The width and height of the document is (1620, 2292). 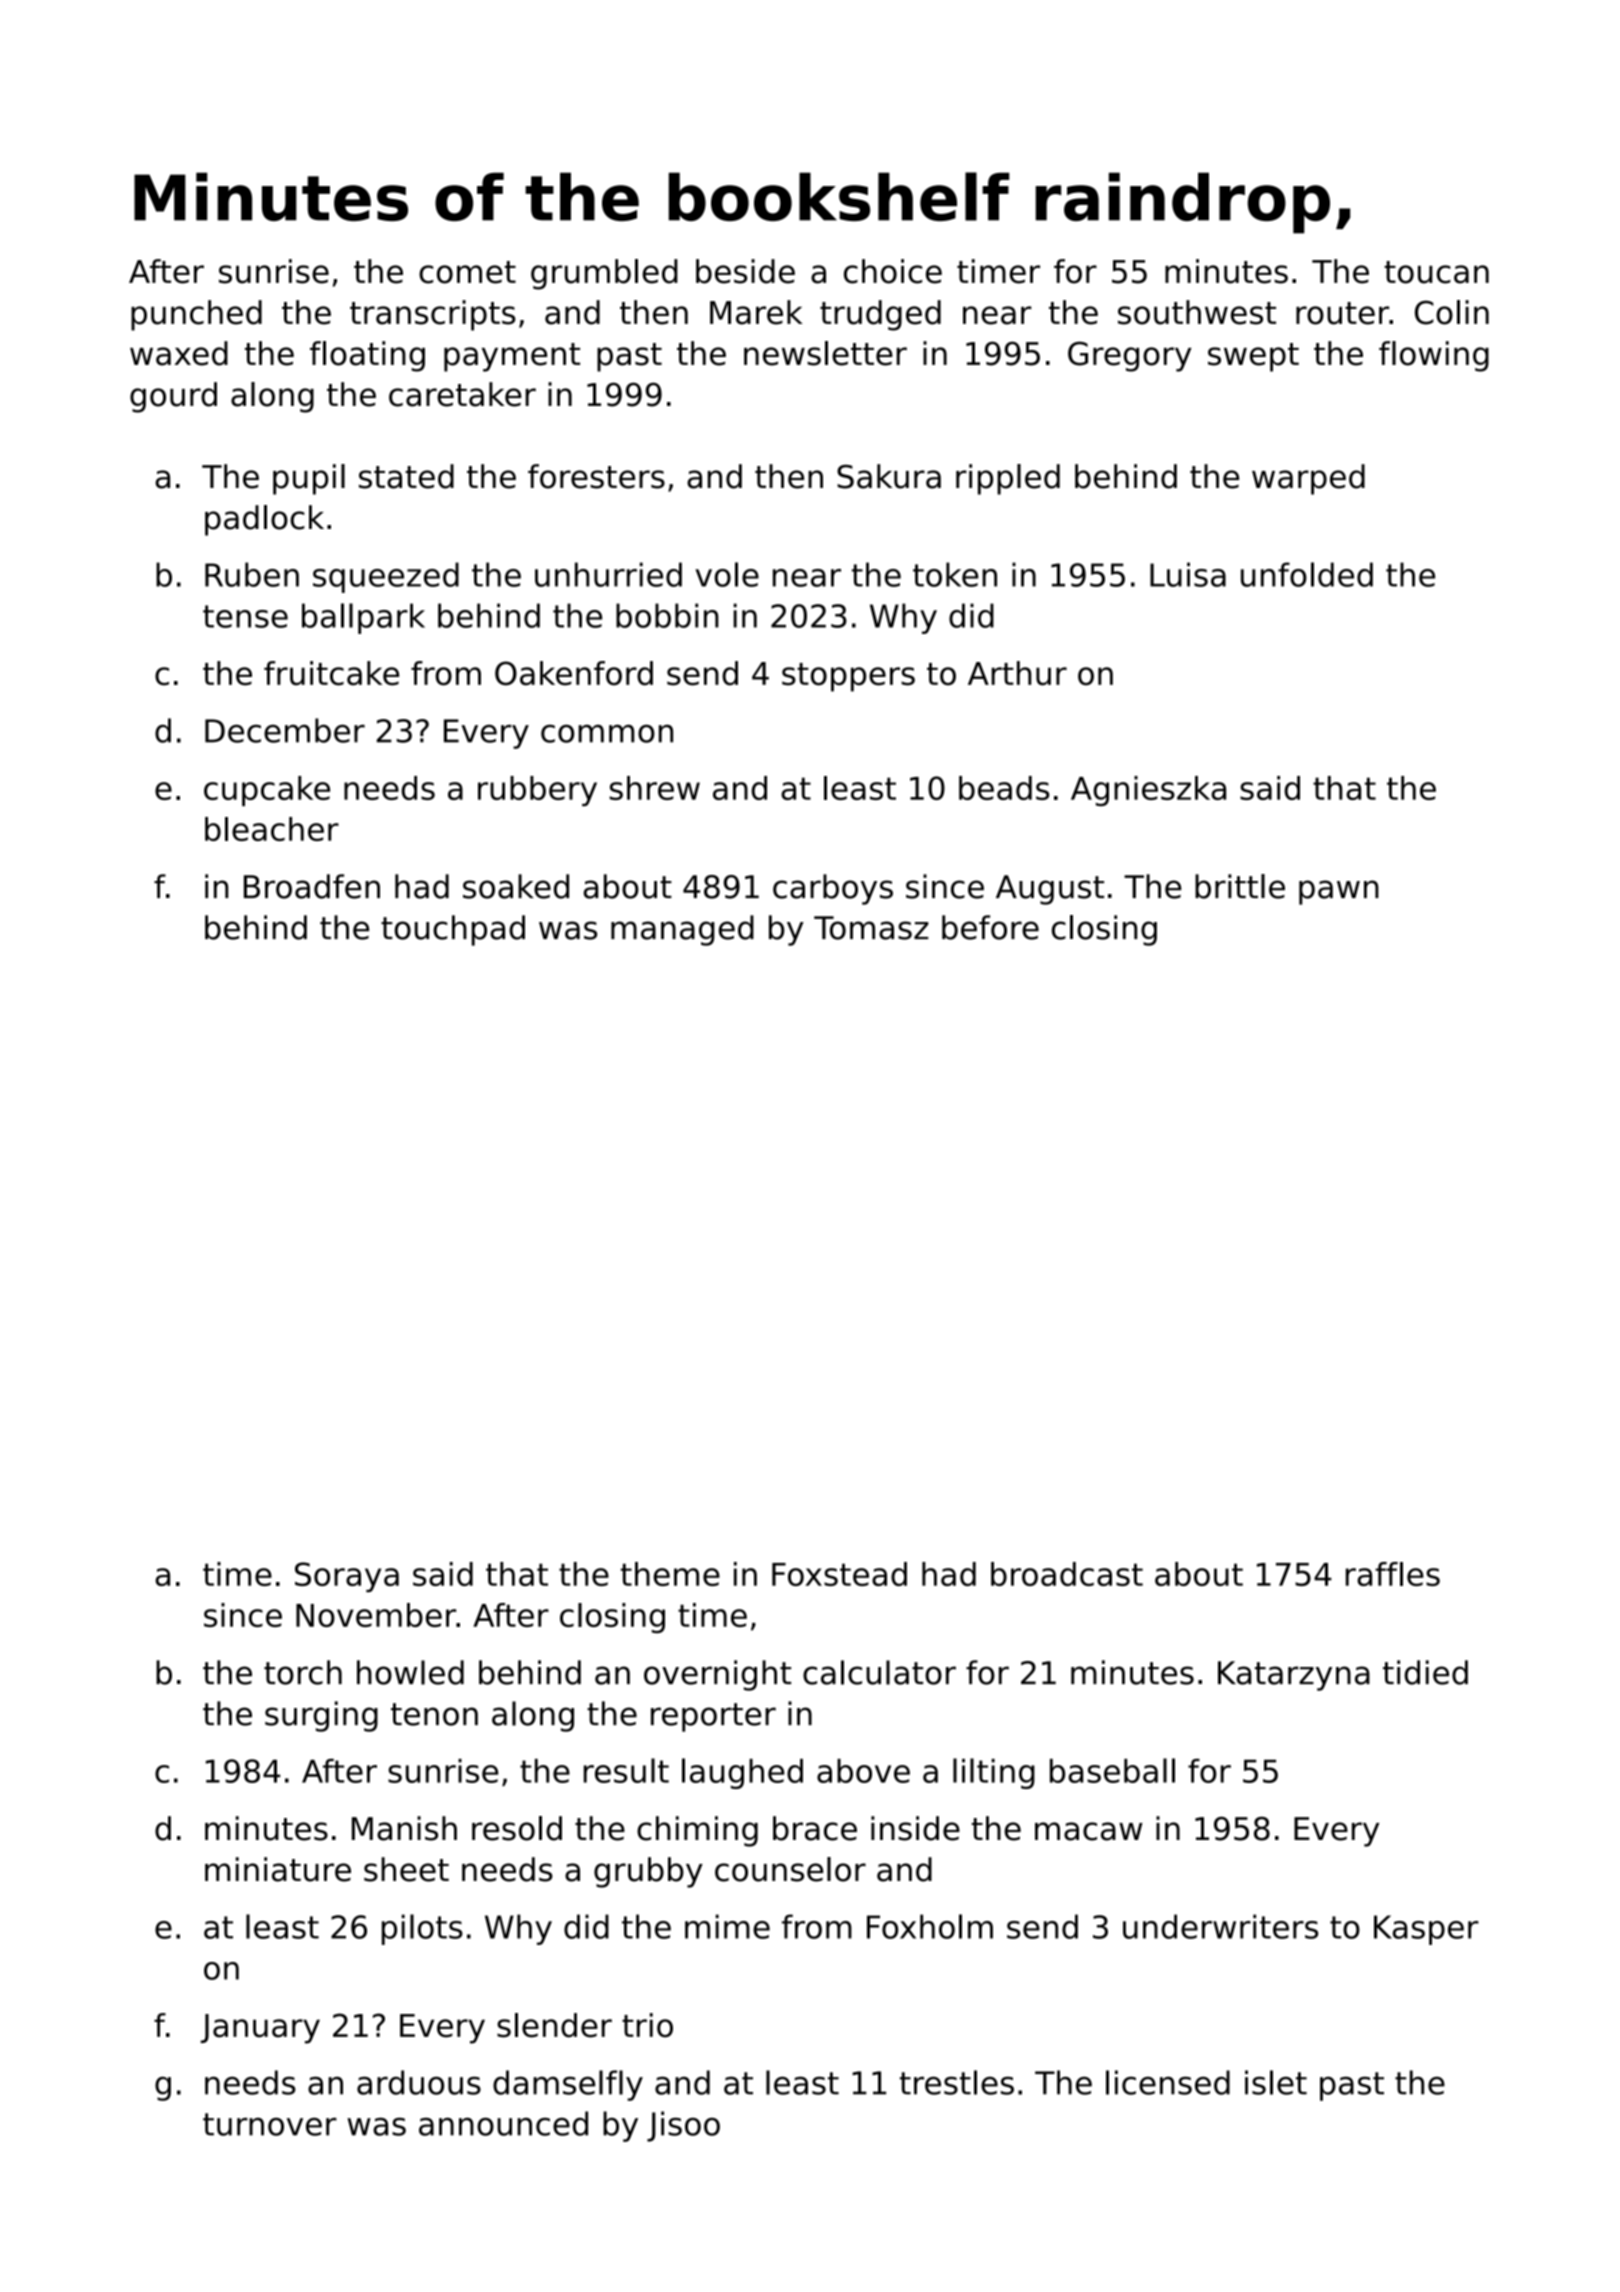 I want to click on Soraya, so click(x=347, y=1577).
